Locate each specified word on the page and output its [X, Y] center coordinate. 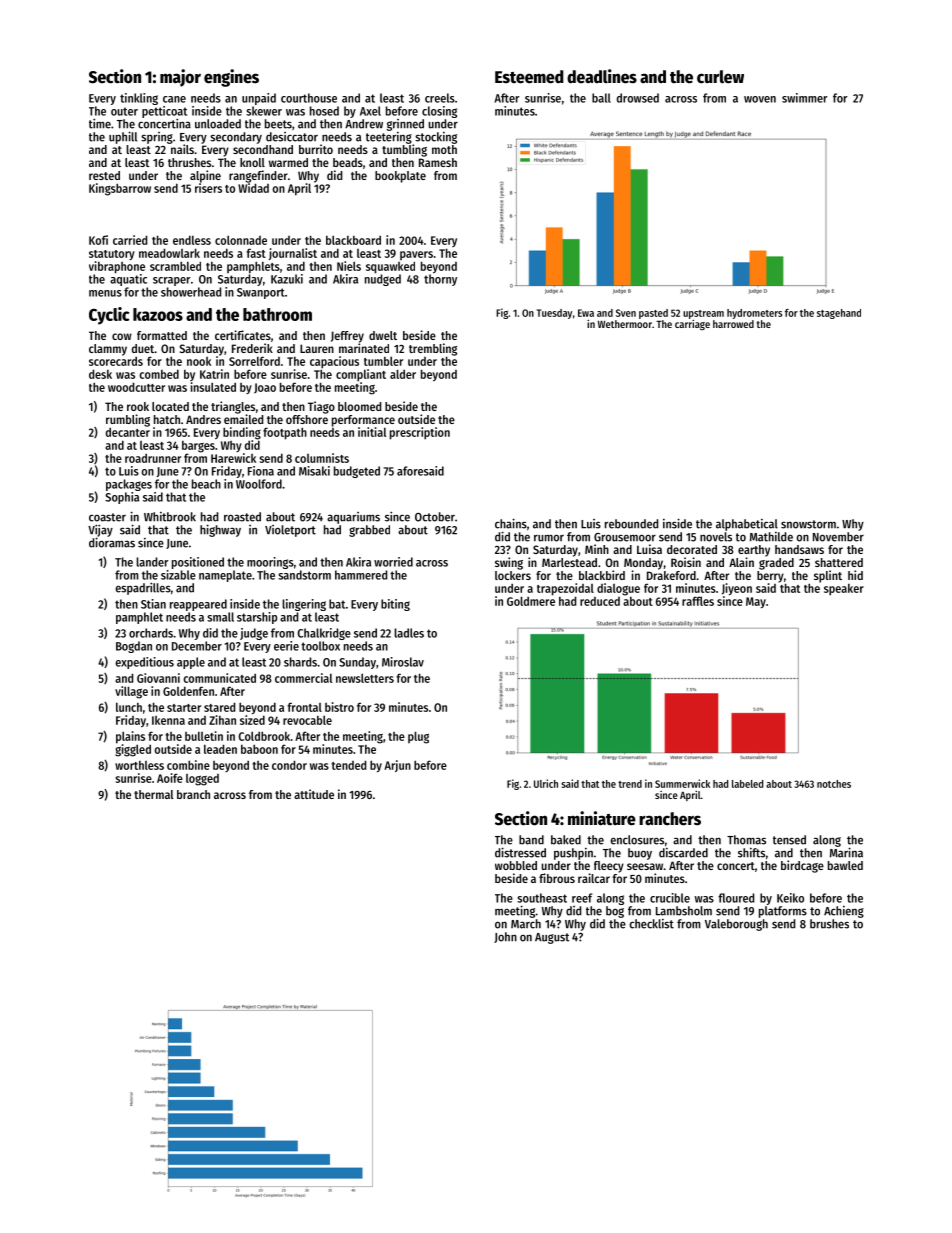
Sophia [122, 498]
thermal [154, 794]
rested [104, 175]
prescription [420, 433]
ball [601, 98]
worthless [139, 765]
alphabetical [747, 525]
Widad [253, 188]
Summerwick [682, 783]
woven [760, 99]
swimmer [804, 98]
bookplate [400, 177]
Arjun [397, 766]
